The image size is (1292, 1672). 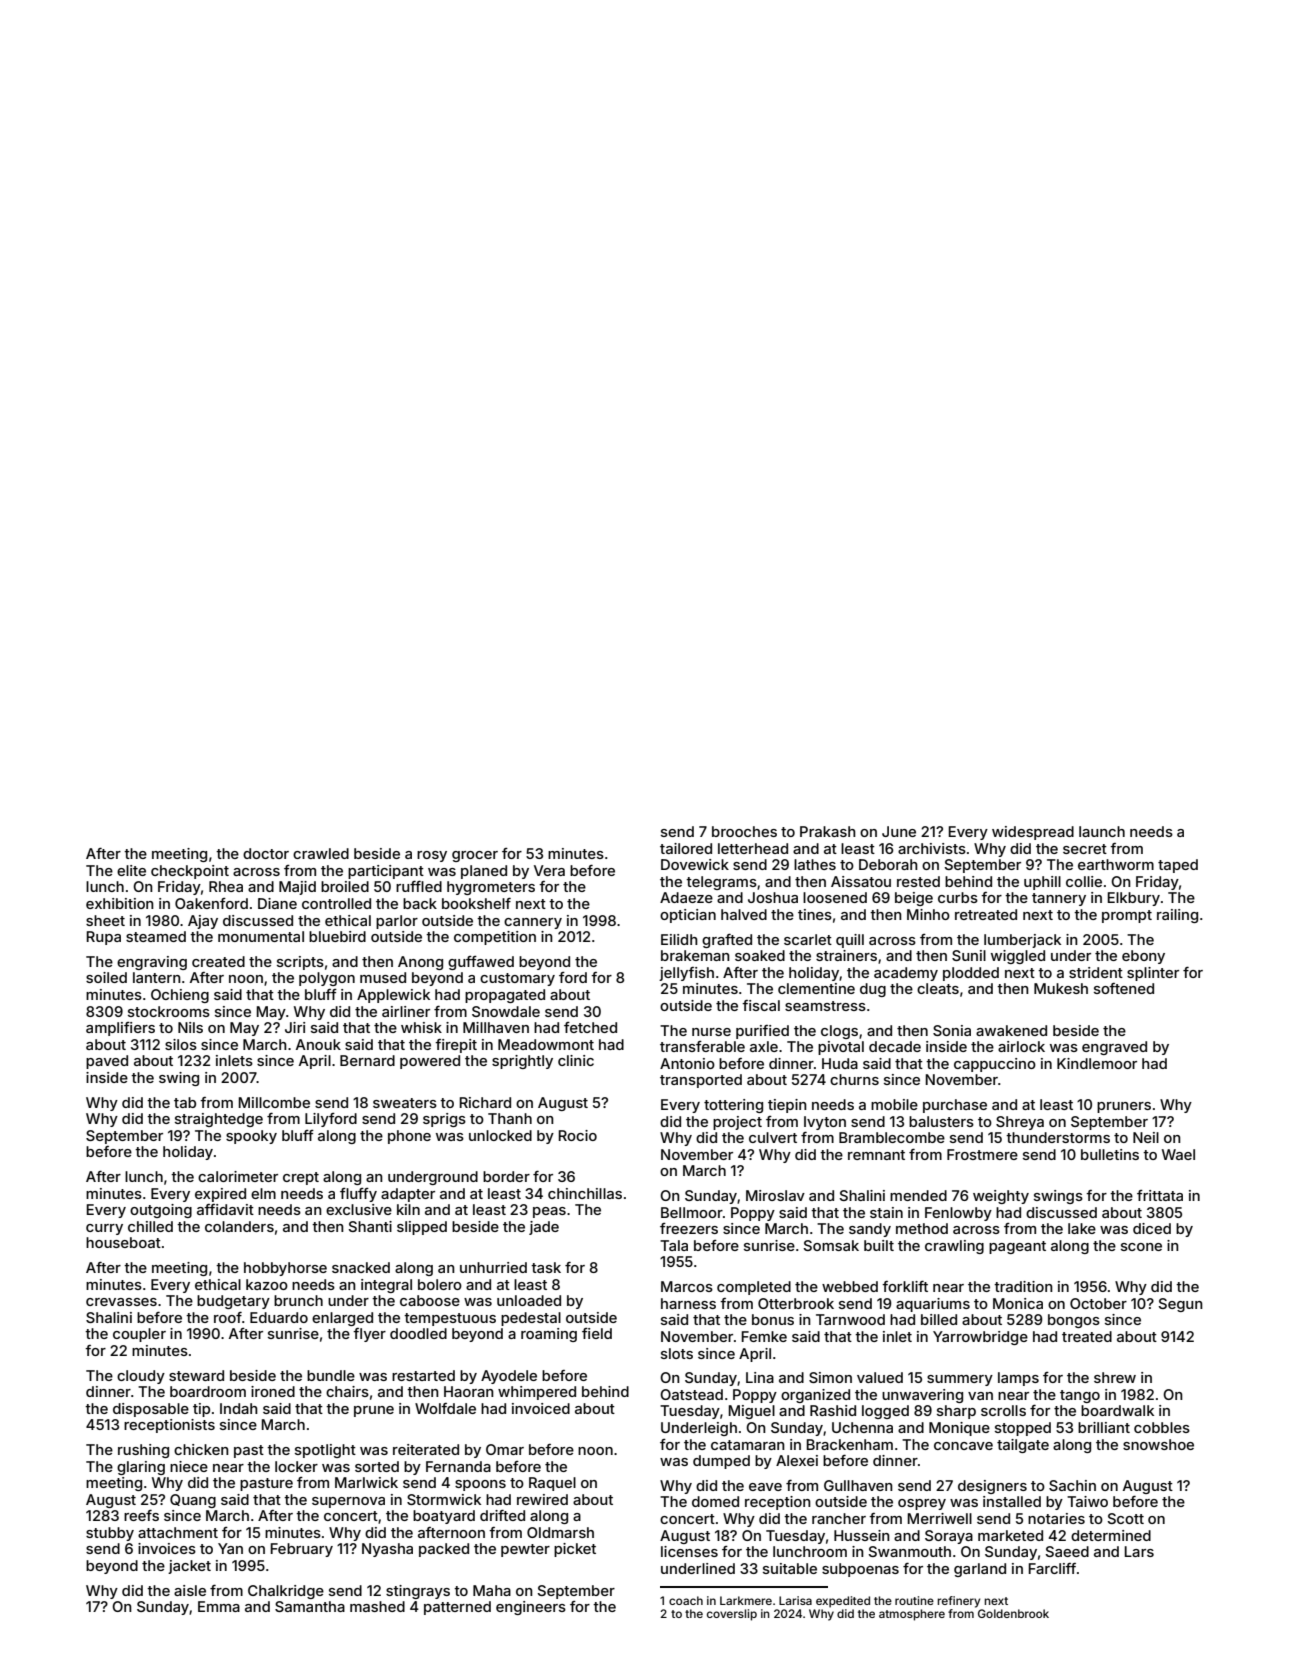 I want to click on straightedge, so click(x=219, y=1120).
